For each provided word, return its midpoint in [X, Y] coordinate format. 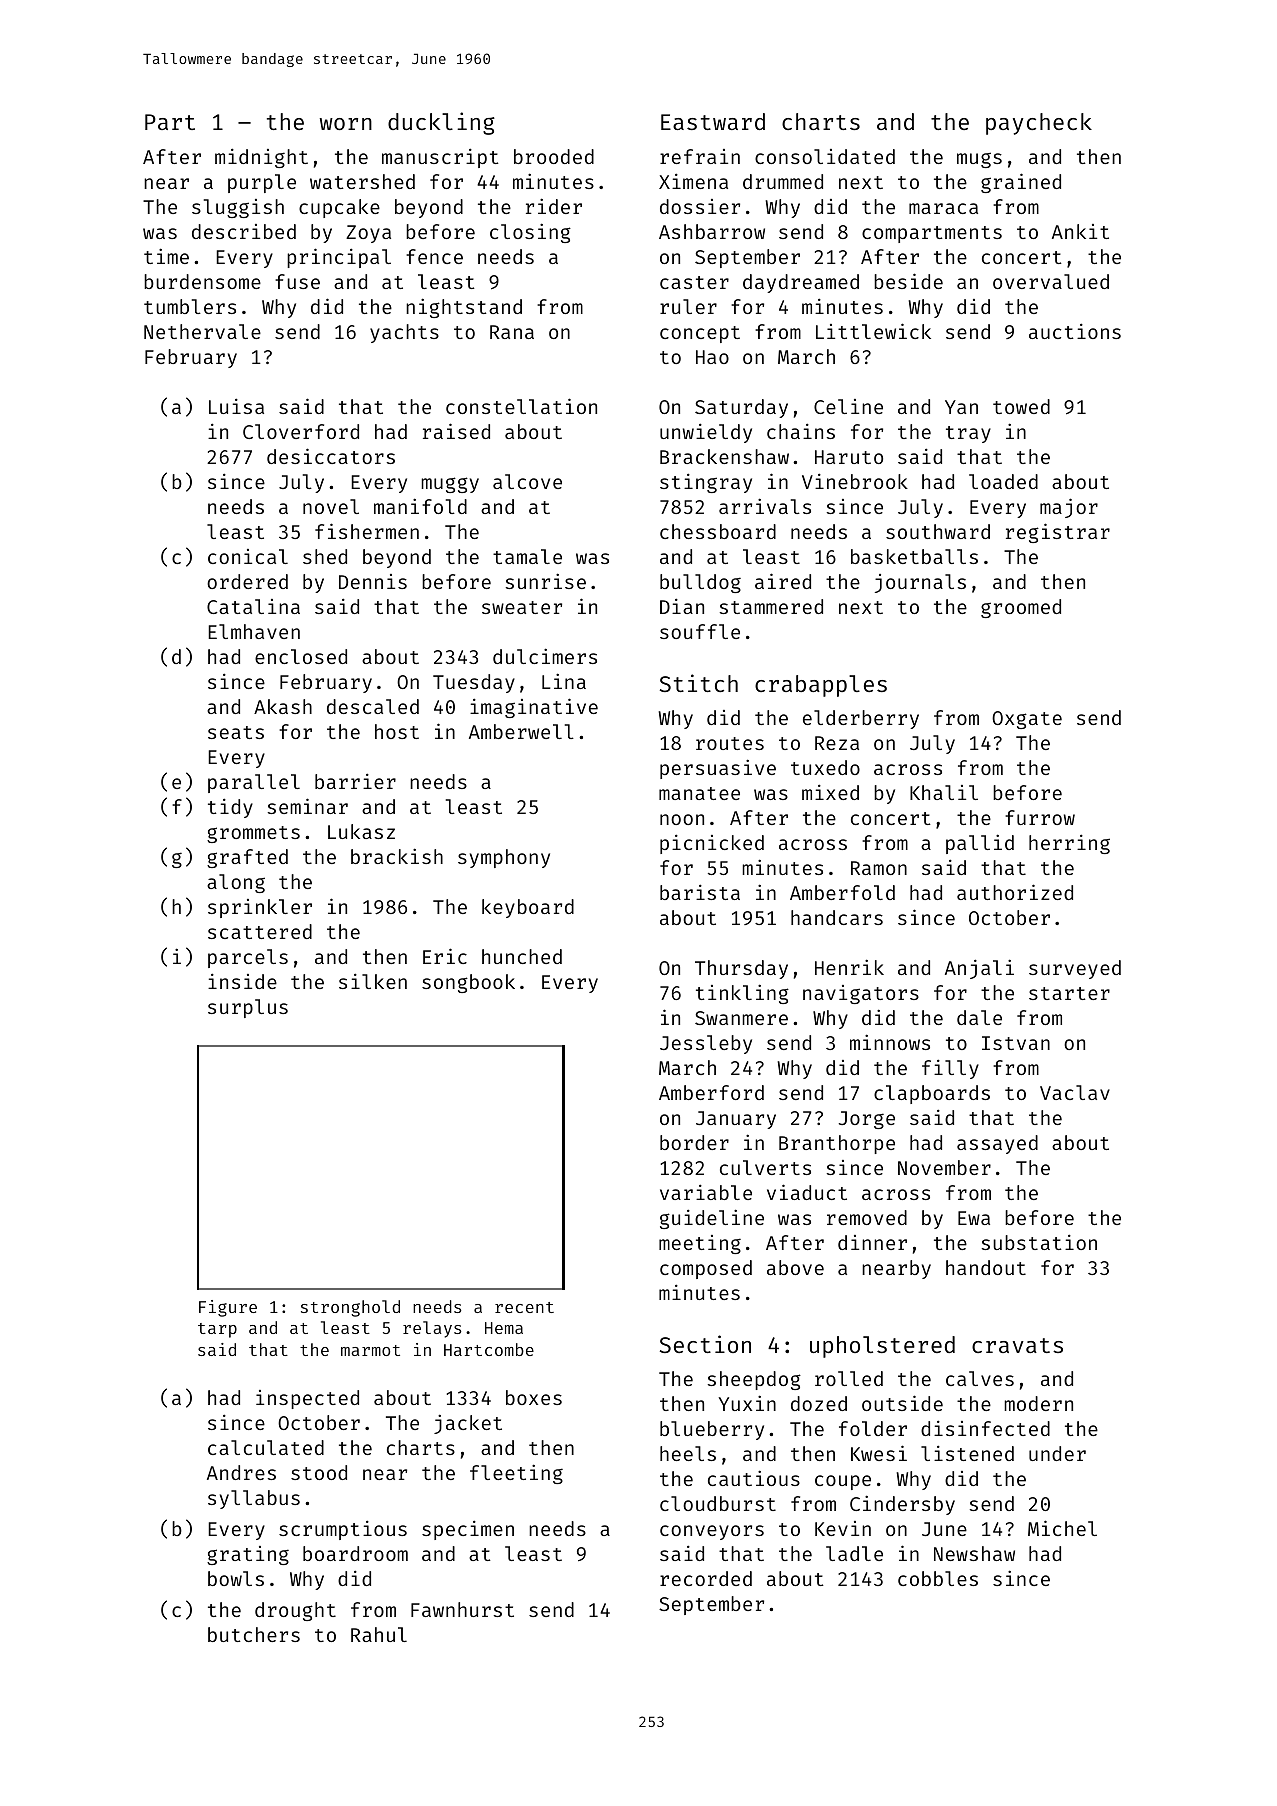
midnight [261, 158]
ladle [854, 1553]
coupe [843, 1482]
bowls [236, 1578]
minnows [890, 1042]
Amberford [711, 1092]
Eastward [713, 121]
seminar [308, 806]
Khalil [944, 792]
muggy [450, 485]
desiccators [331, 456]
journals [920, 583]
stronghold [350, 1308]
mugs [979, 160]
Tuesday [474, 683]
